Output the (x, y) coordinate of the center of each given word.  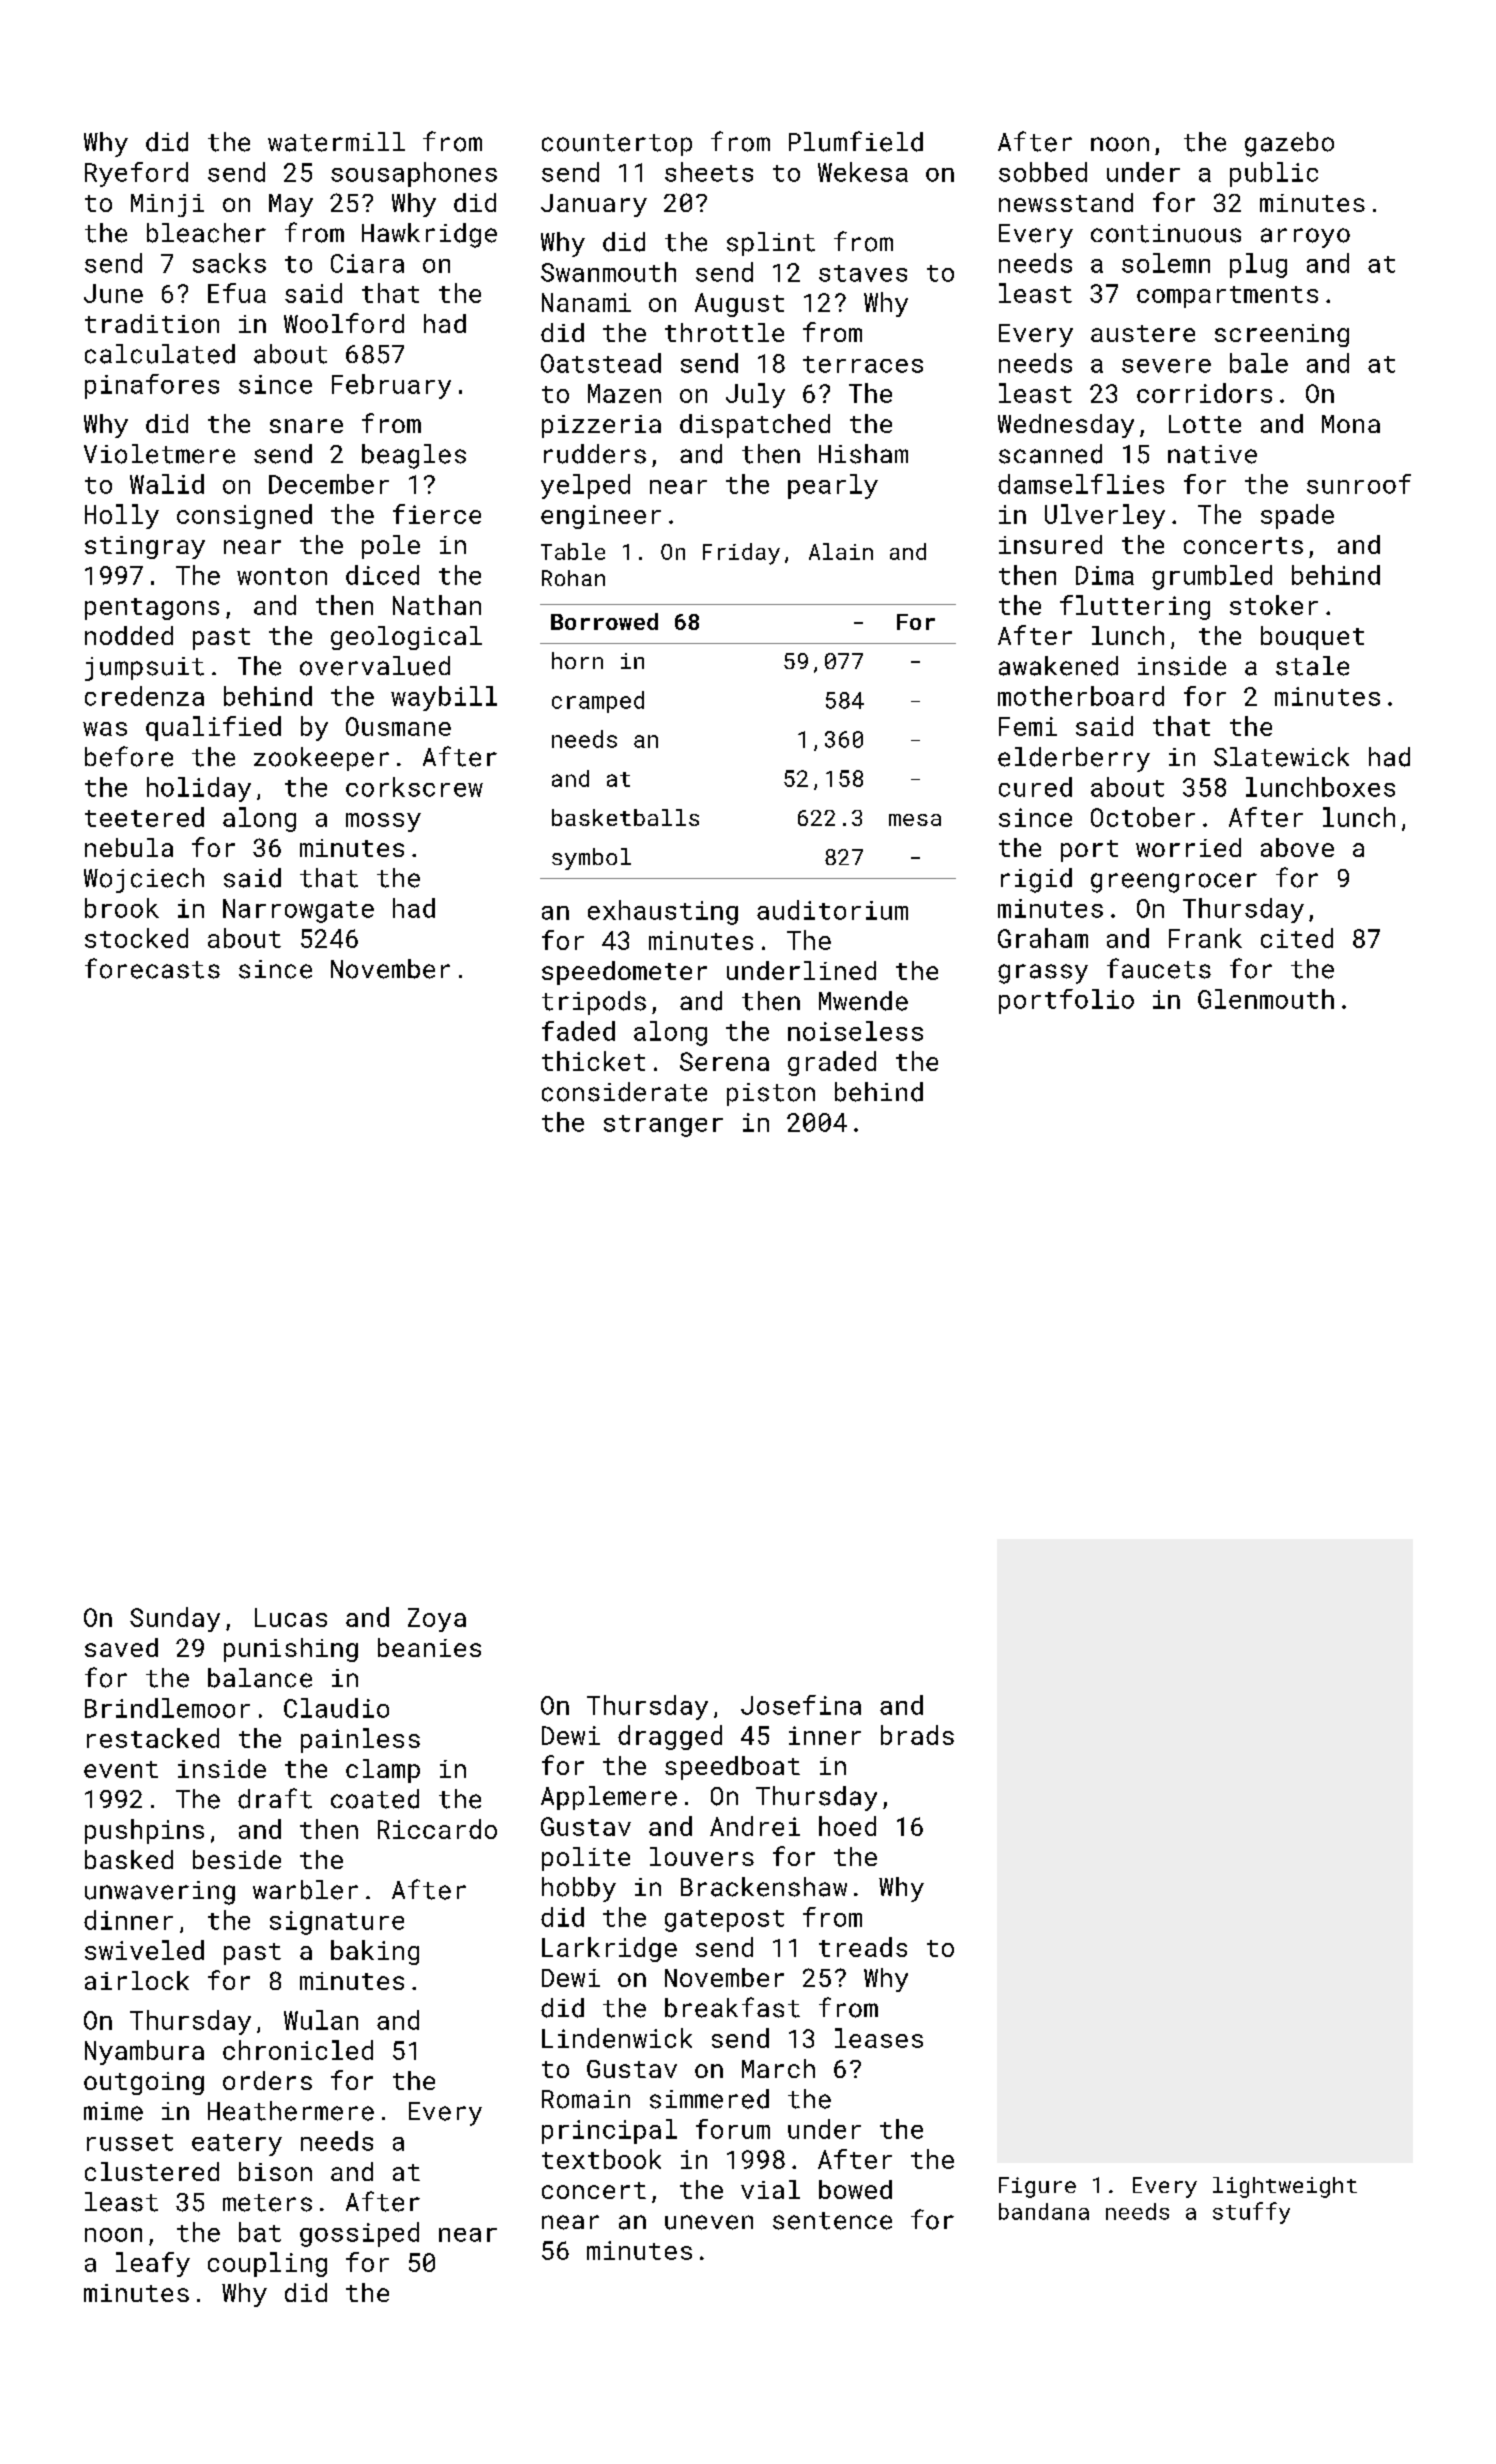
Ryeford (136, 174)
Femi (1028, 726)
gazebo (1289, 144)
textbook (601, 2159)
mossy (383, 822)
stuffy (1251, 2213)
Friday (741, 554)
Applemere (609, 1798)
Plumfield (856, 141)
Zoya (437, 1620)
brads (917, 1735)
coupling (267, 2264)
